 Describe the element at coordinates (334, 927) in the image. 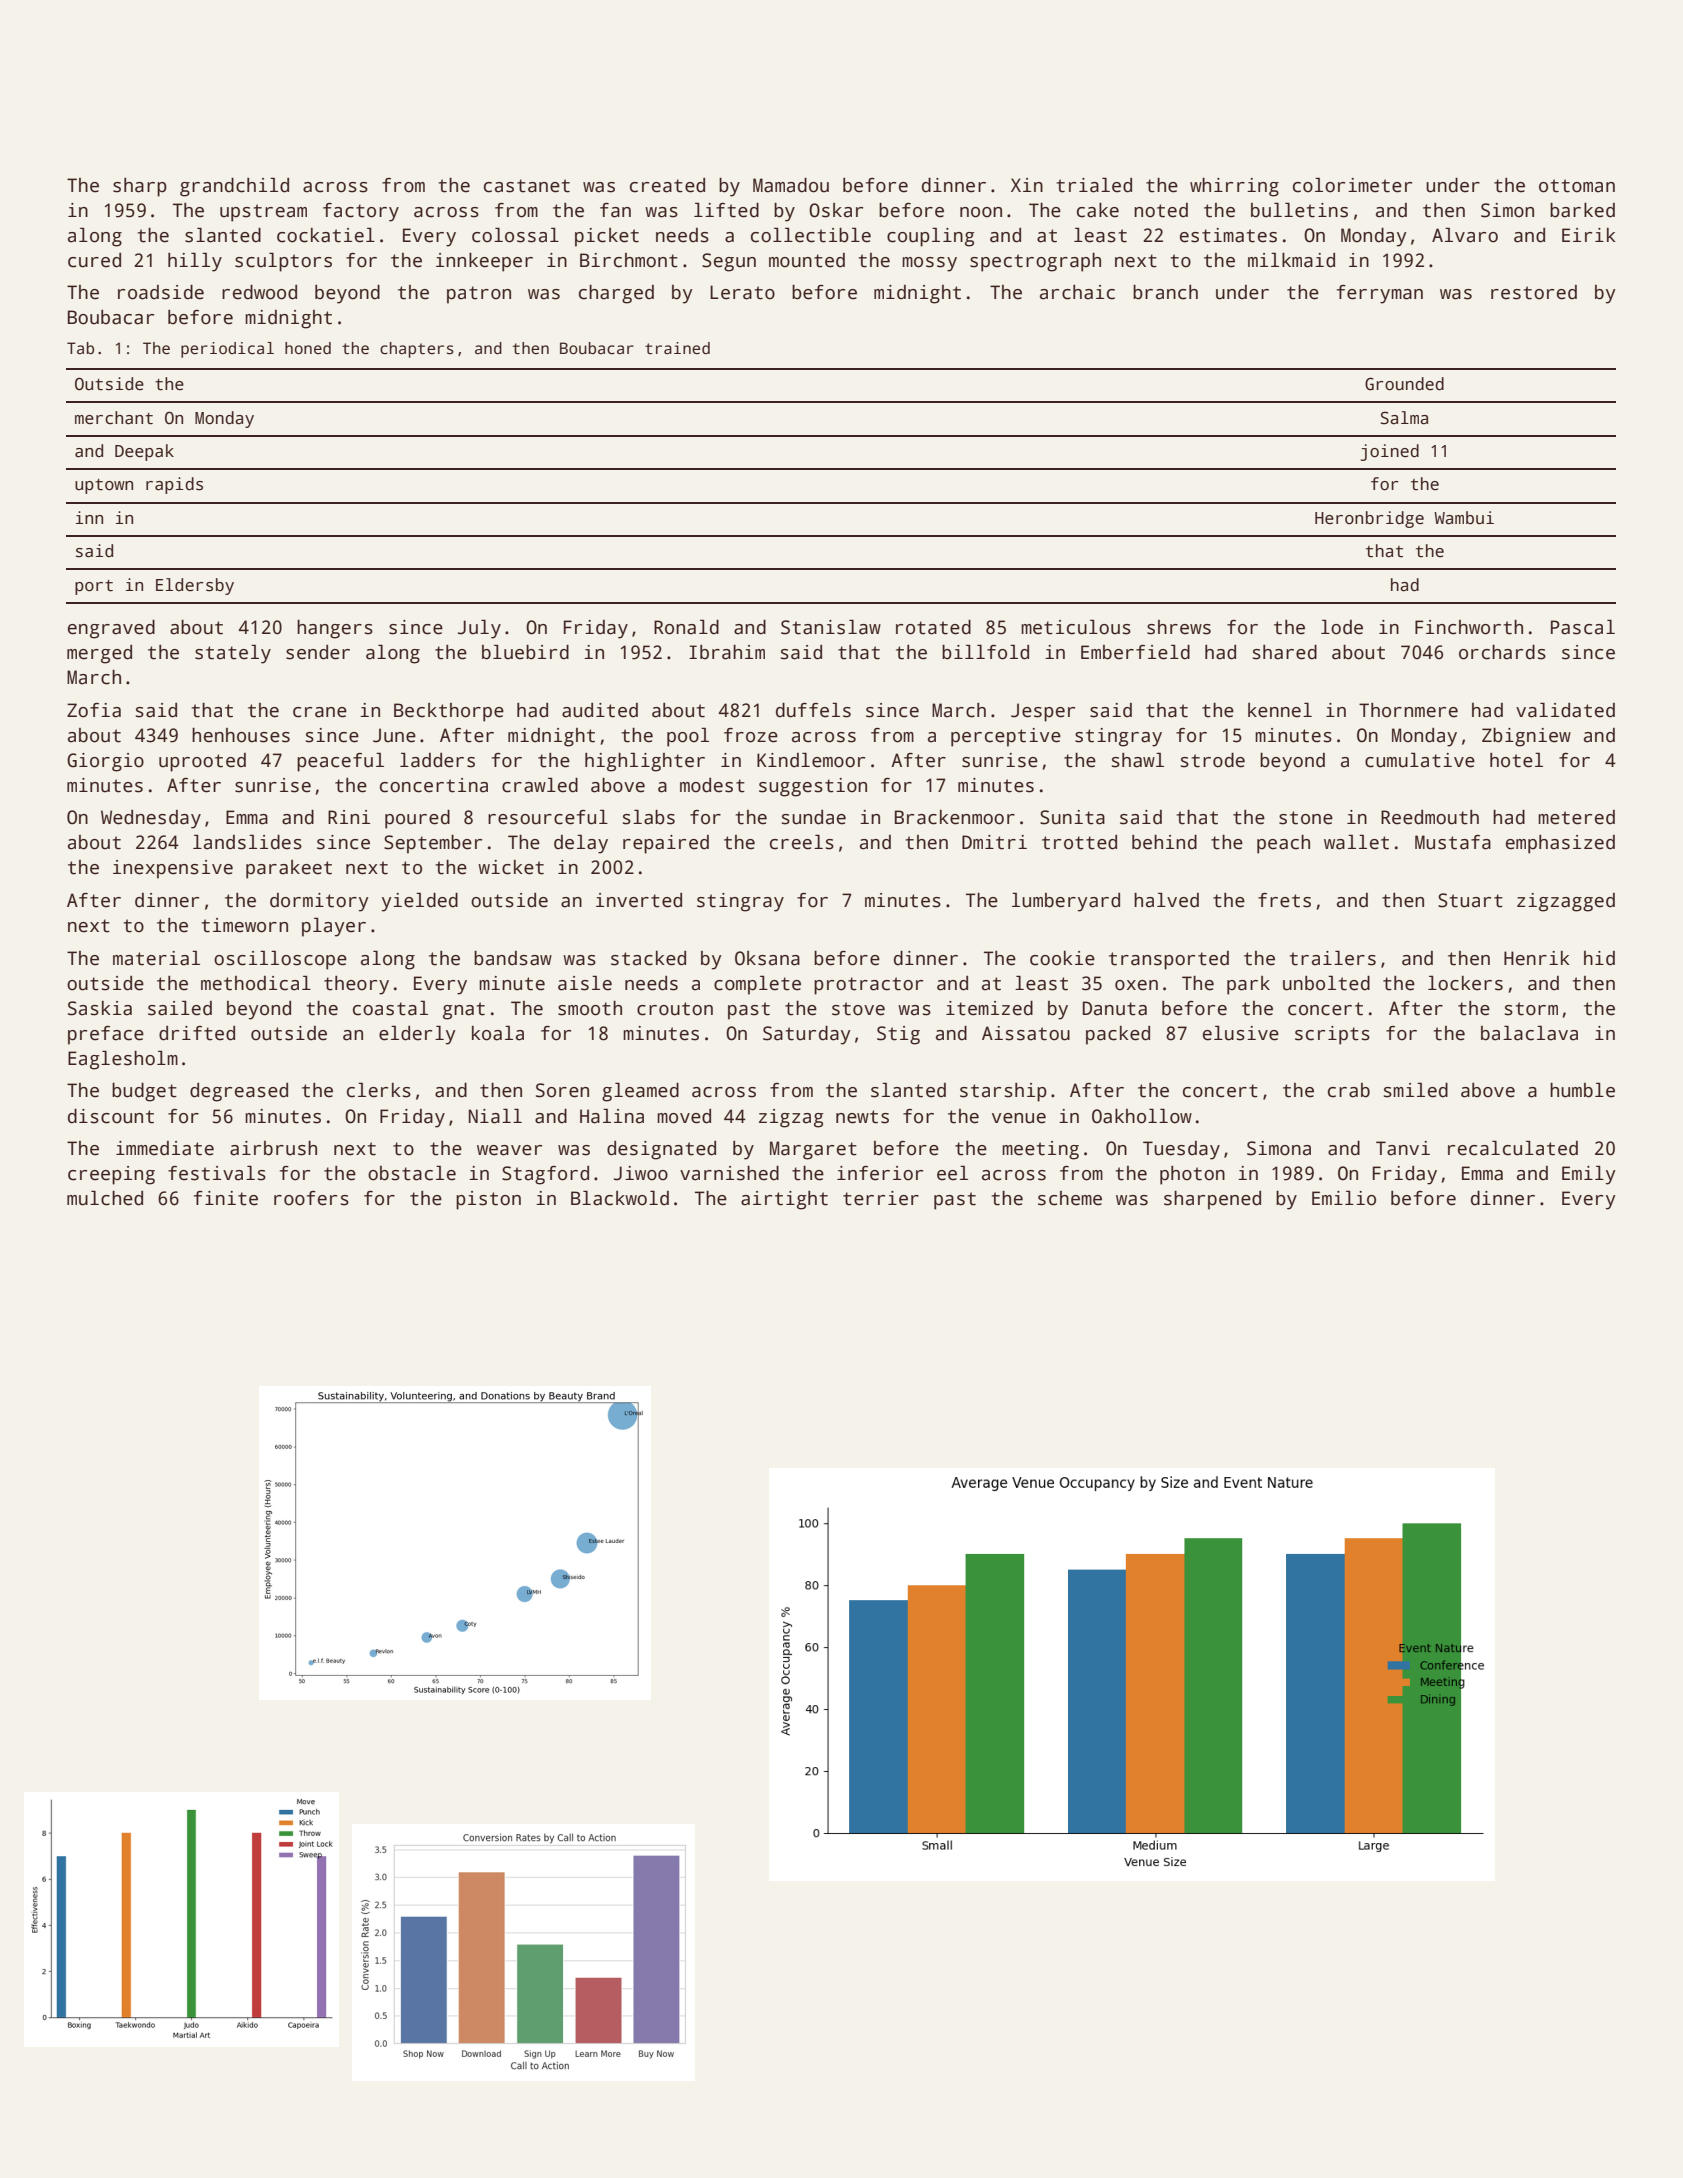

I see `player` at that location.
